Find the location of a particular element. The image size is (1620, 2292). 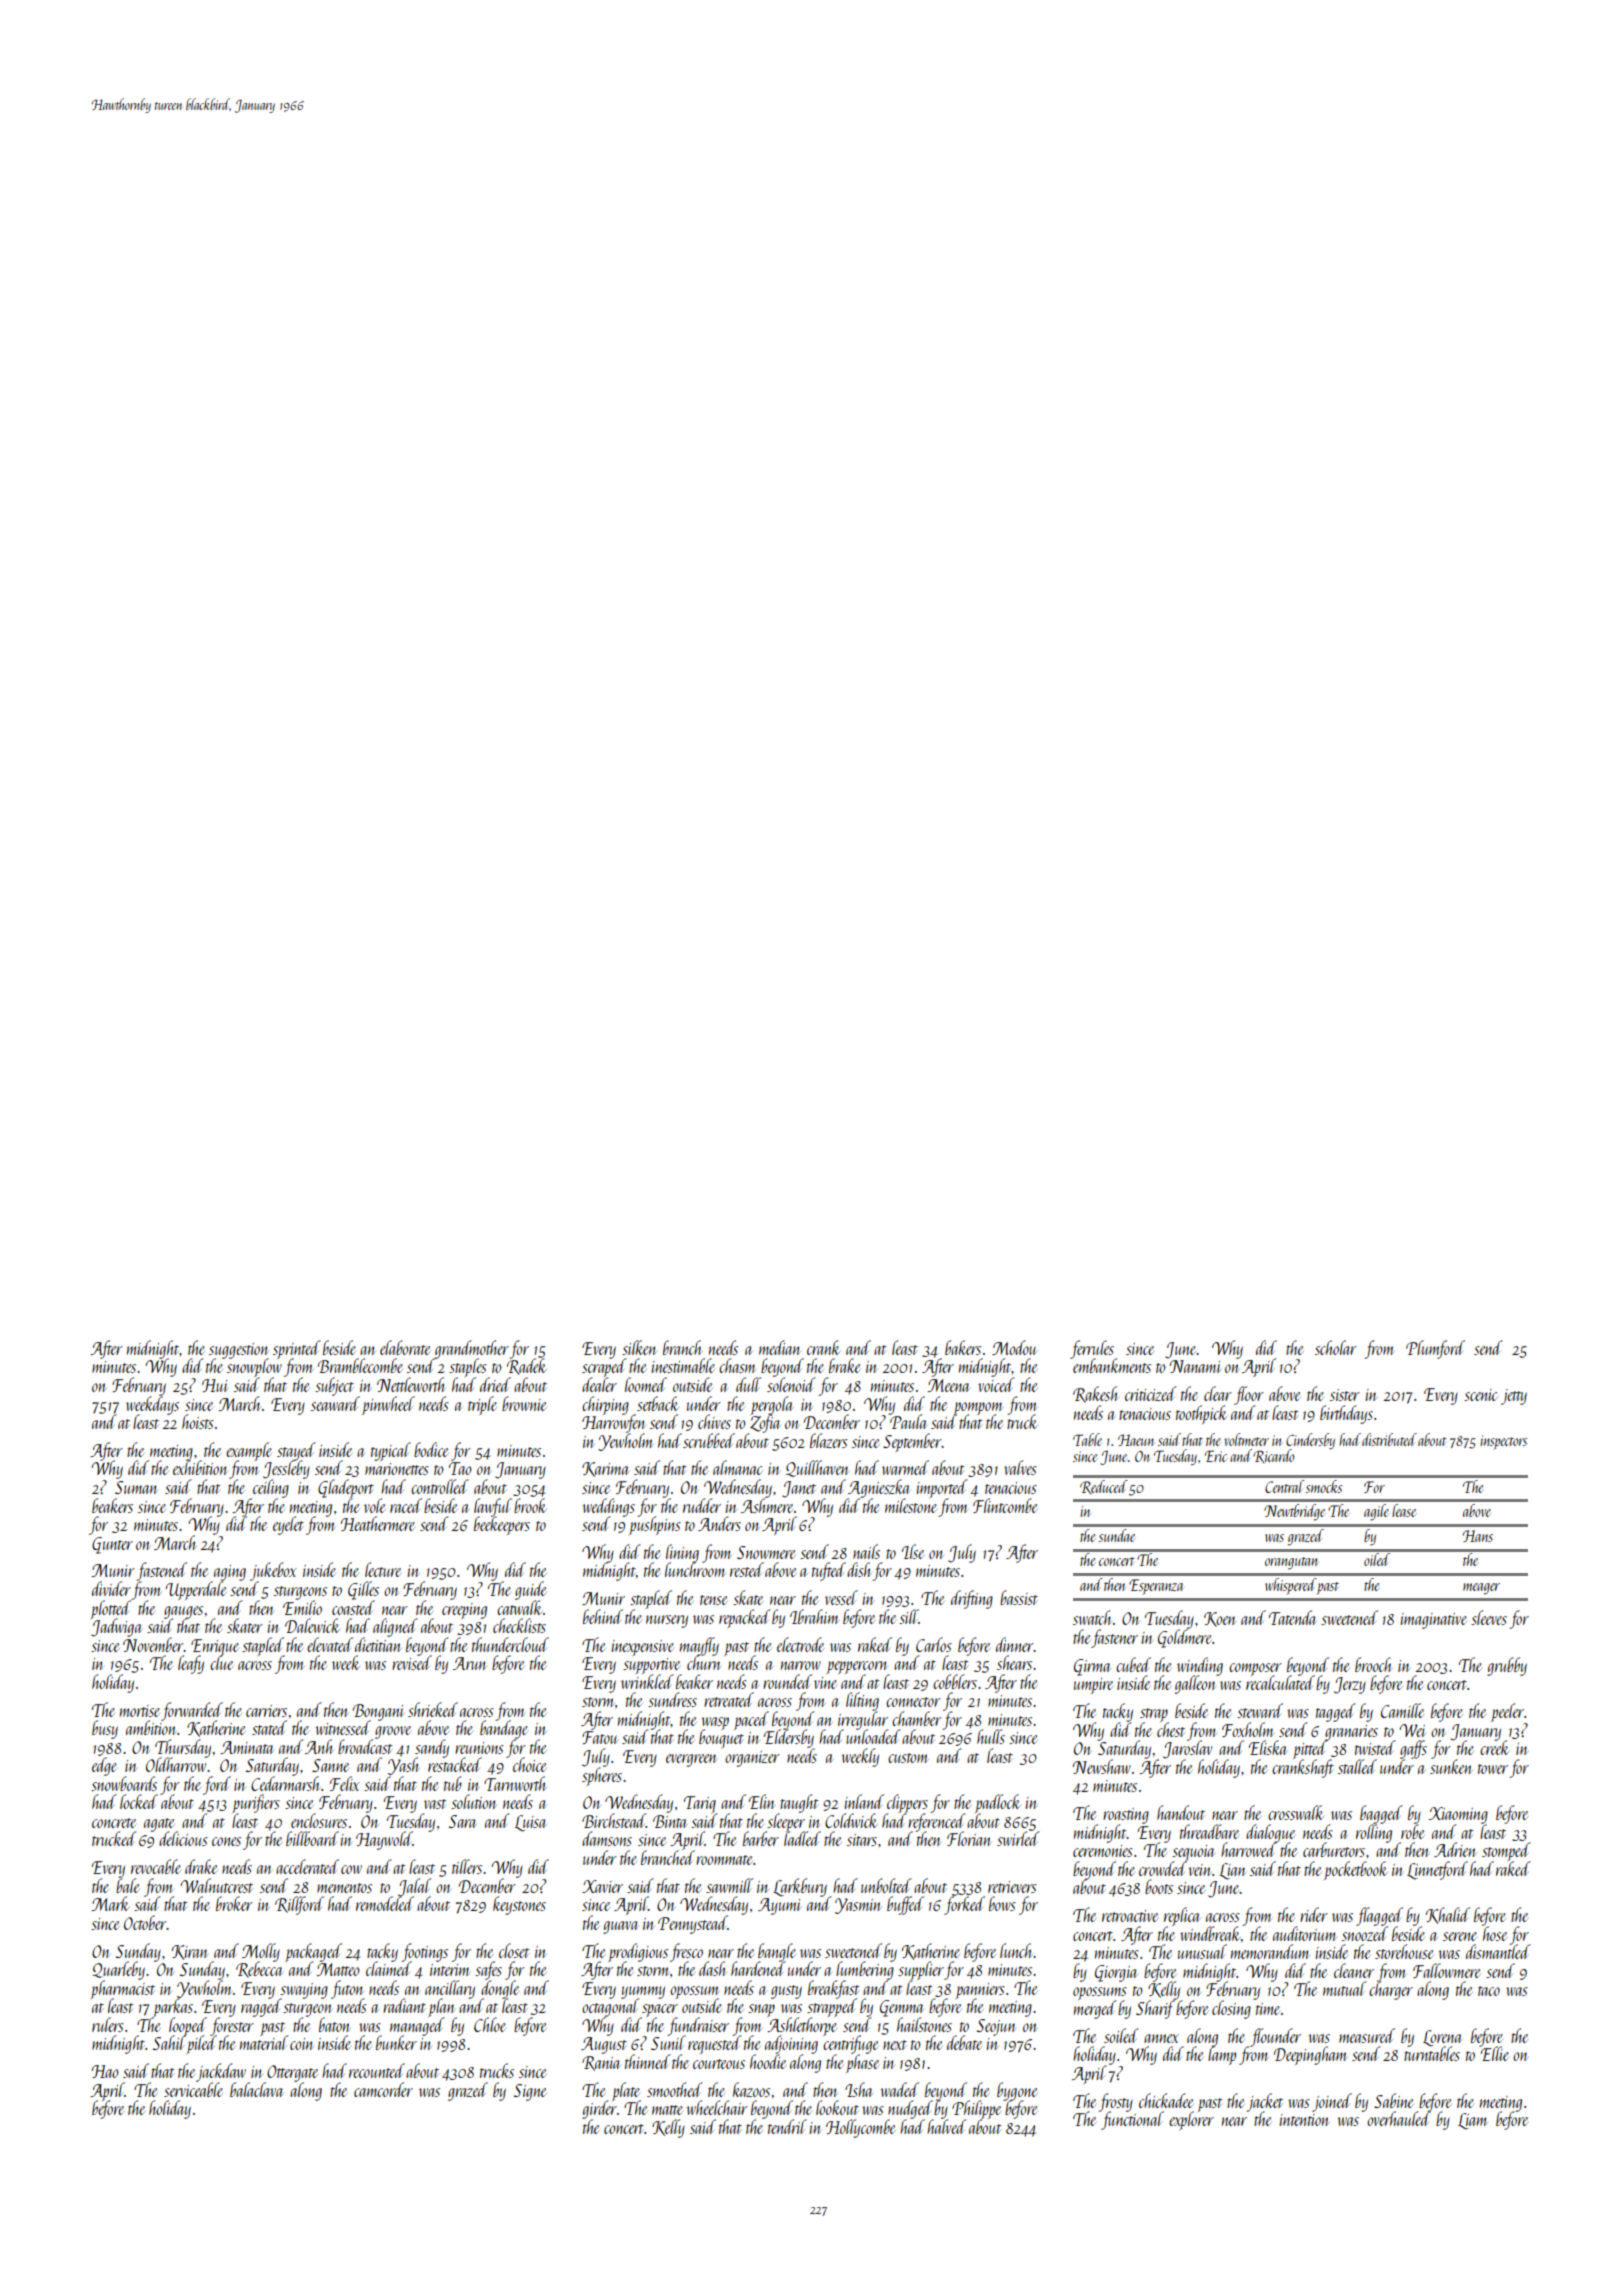

damsons is located at coordinates (607, 1838).
